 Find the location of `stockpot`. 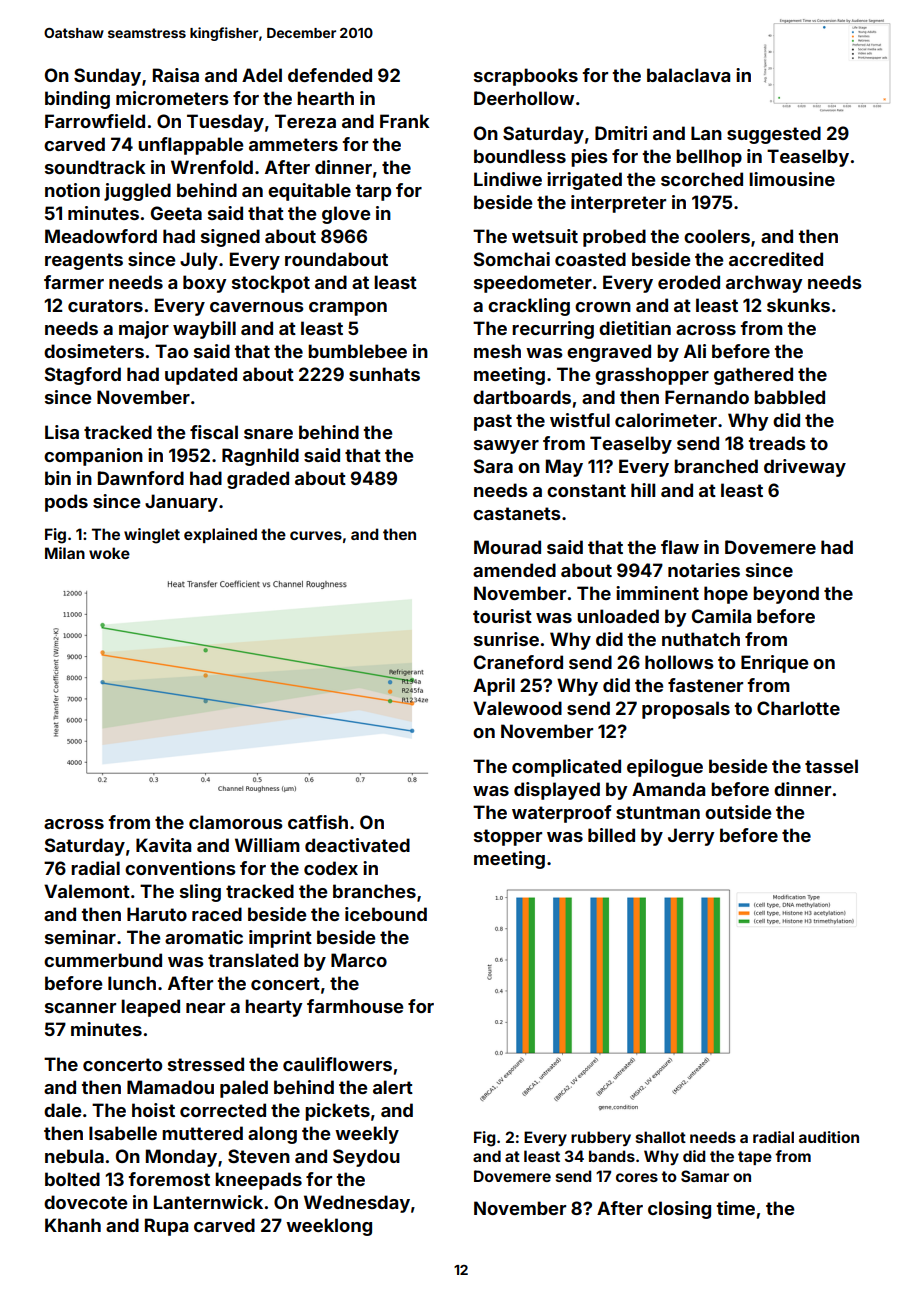

stockpot is located at coordinates (271, 284).
